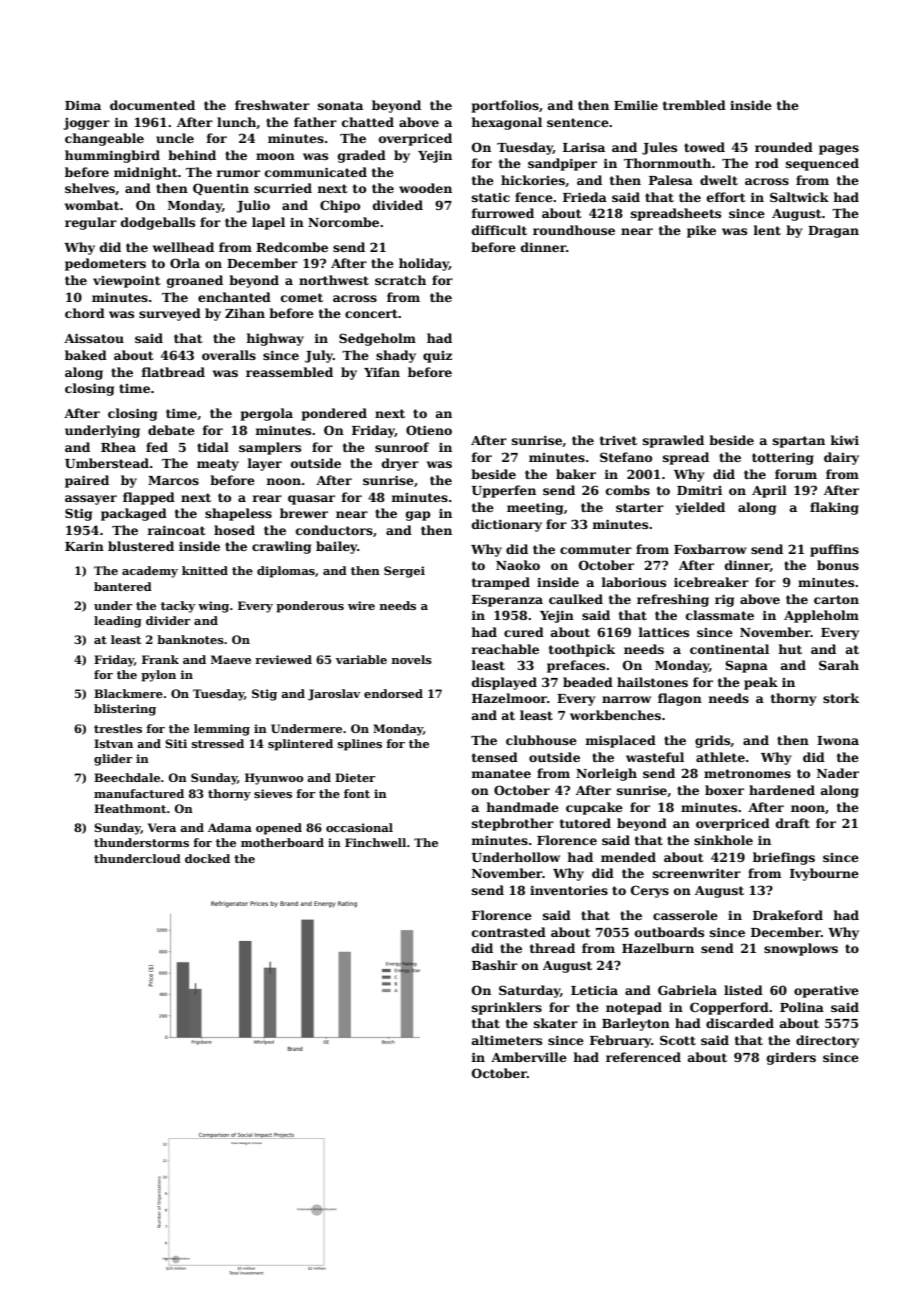 The height and width of the document is (1308, 924). What do you see at coordinates (529, 1057) in the document?
I see `Amberville` at bounding box center [529, 1057].
